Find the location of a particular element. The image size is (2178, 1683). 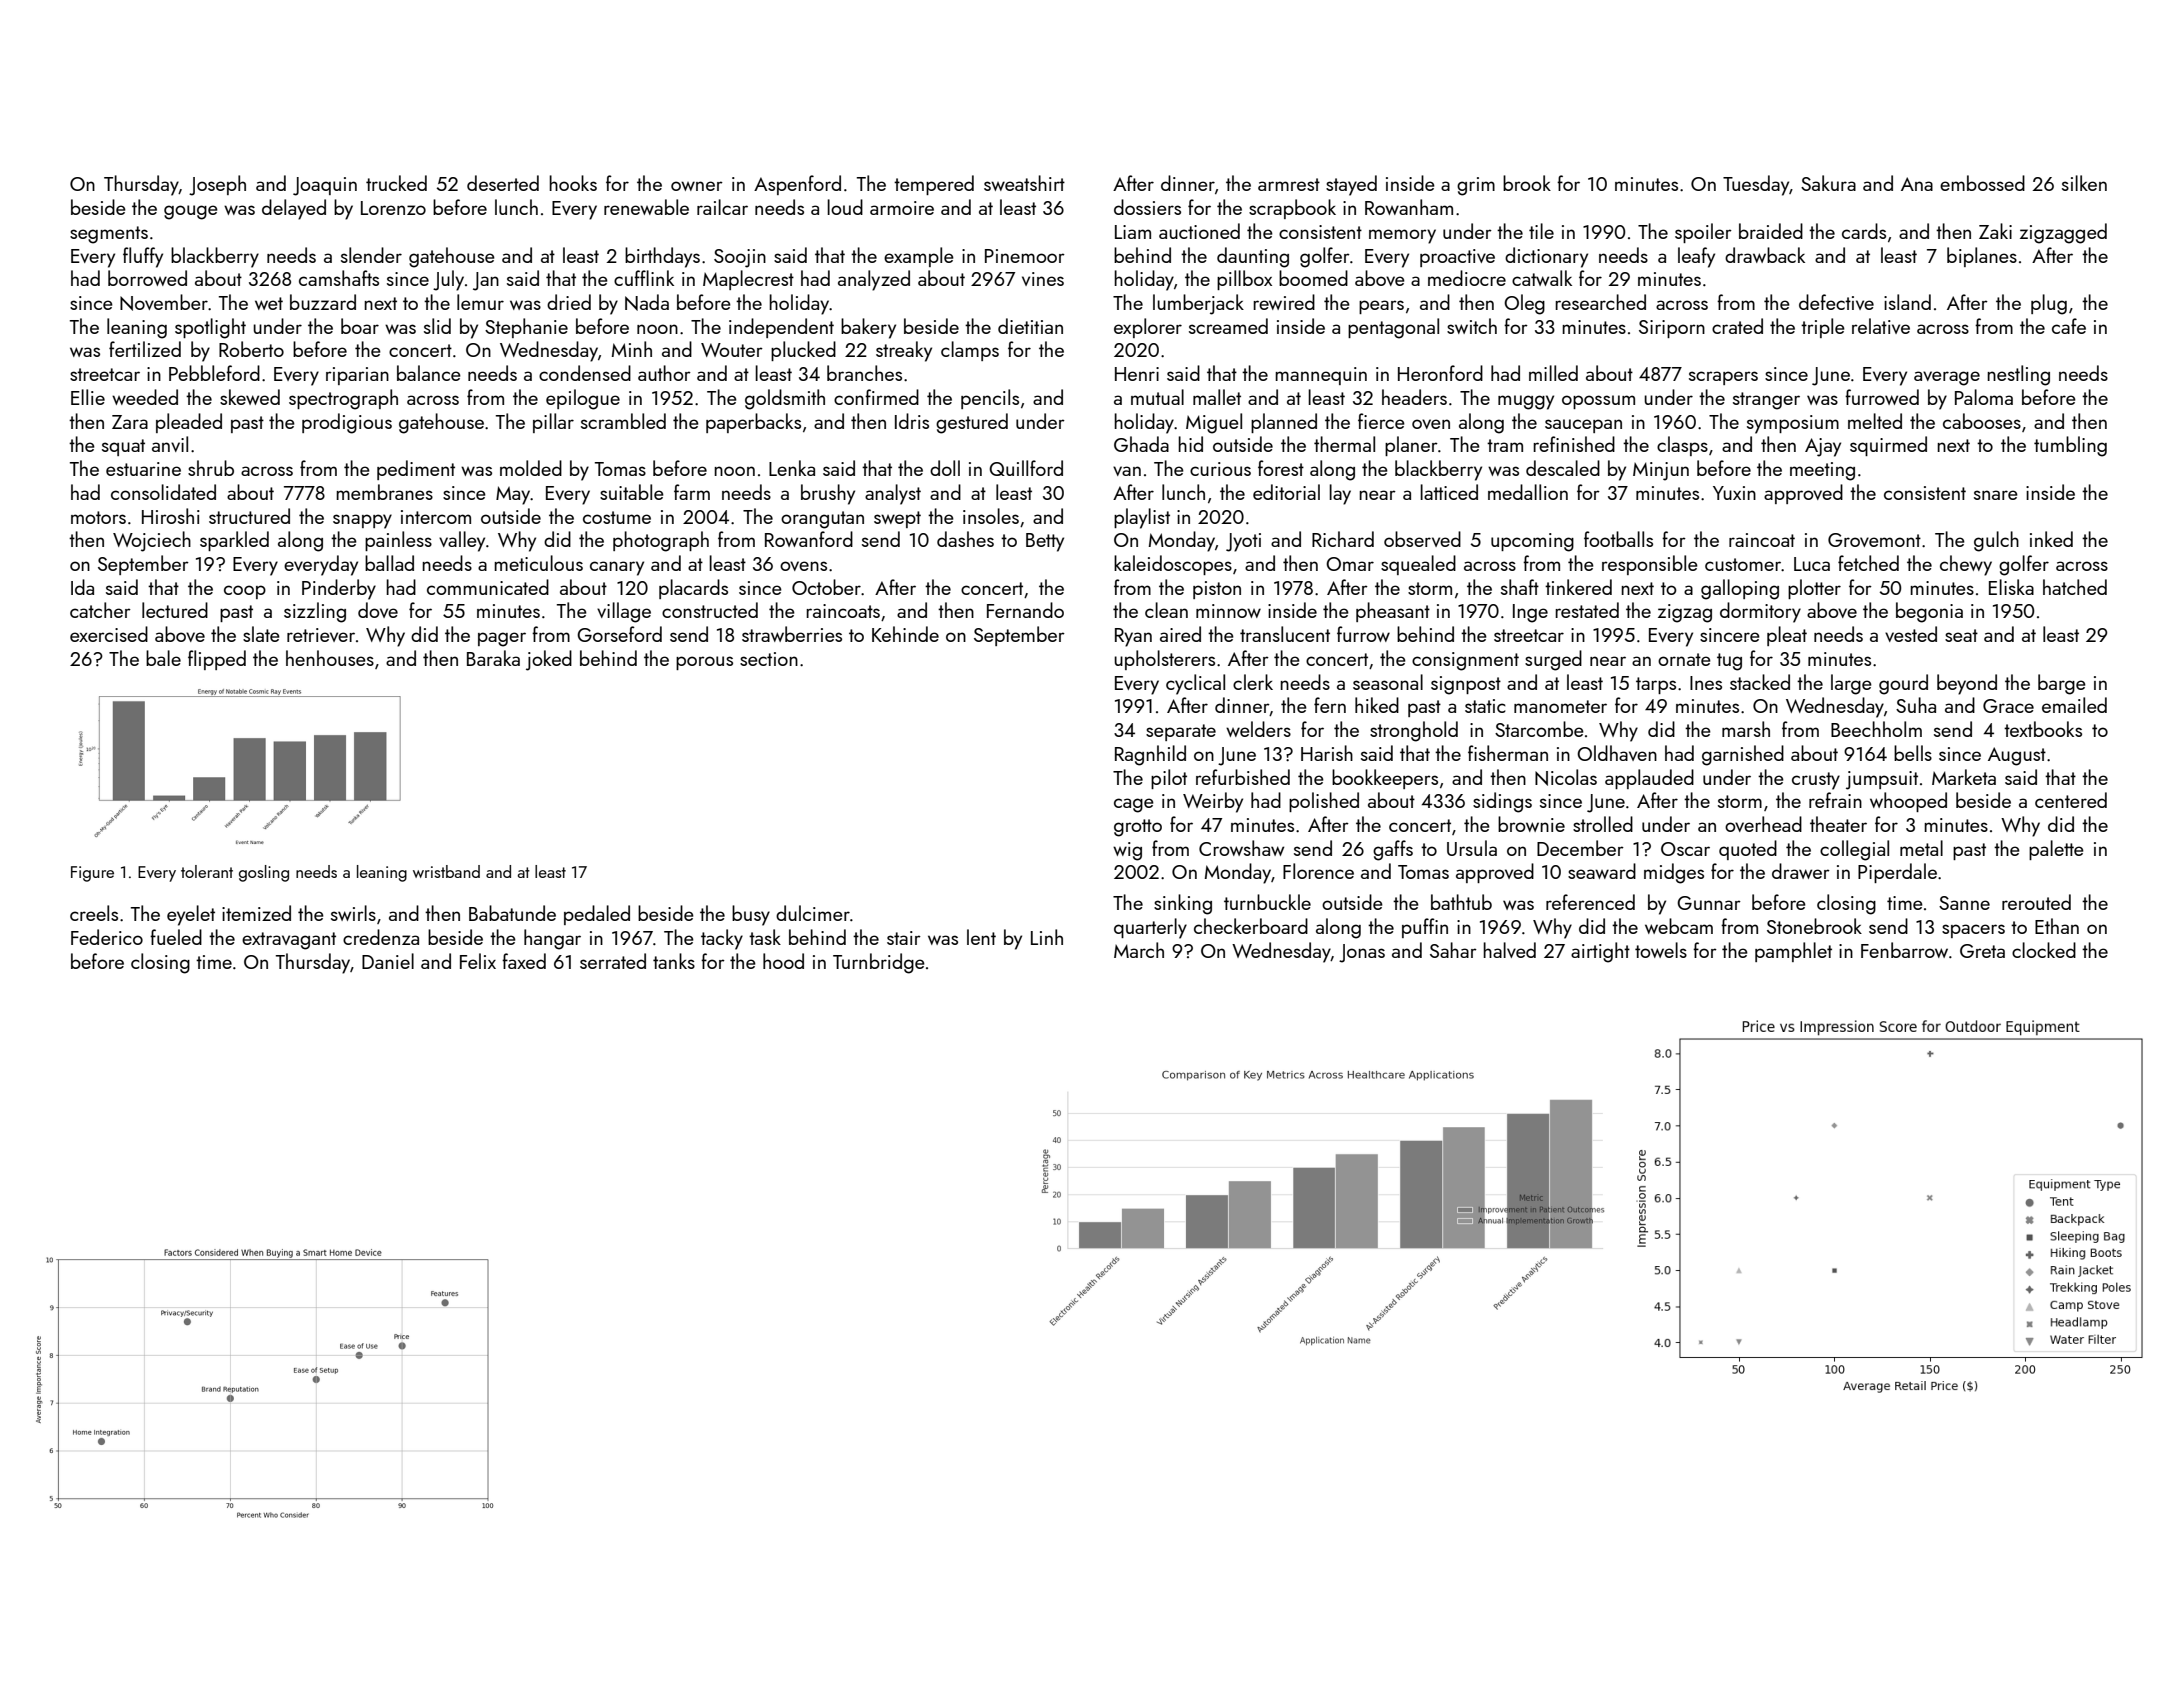

explorer is located at coordinates (1148, 328).
